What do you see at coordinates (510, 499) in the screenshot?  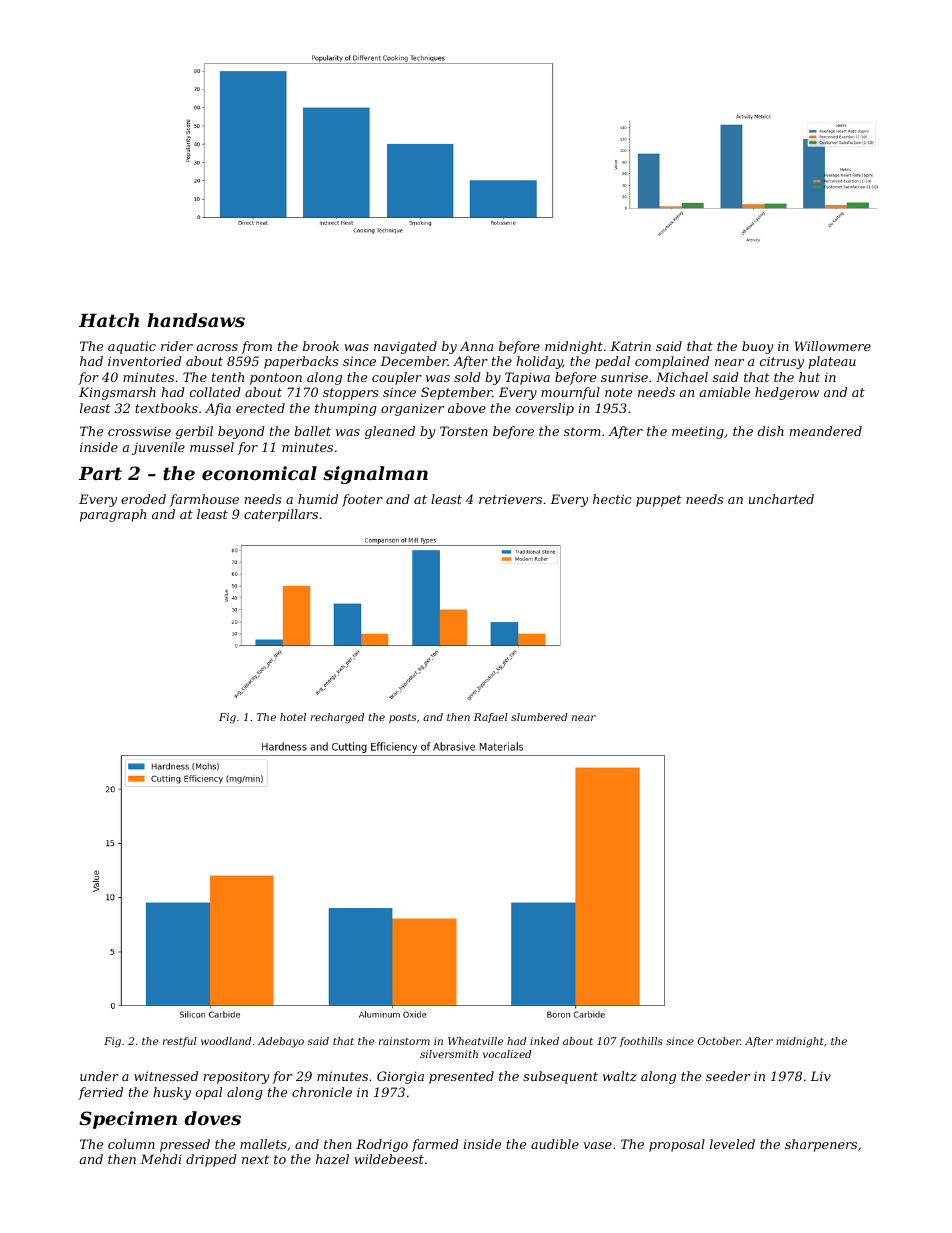 I see `retrievers` at bounding box center [510, 499].
